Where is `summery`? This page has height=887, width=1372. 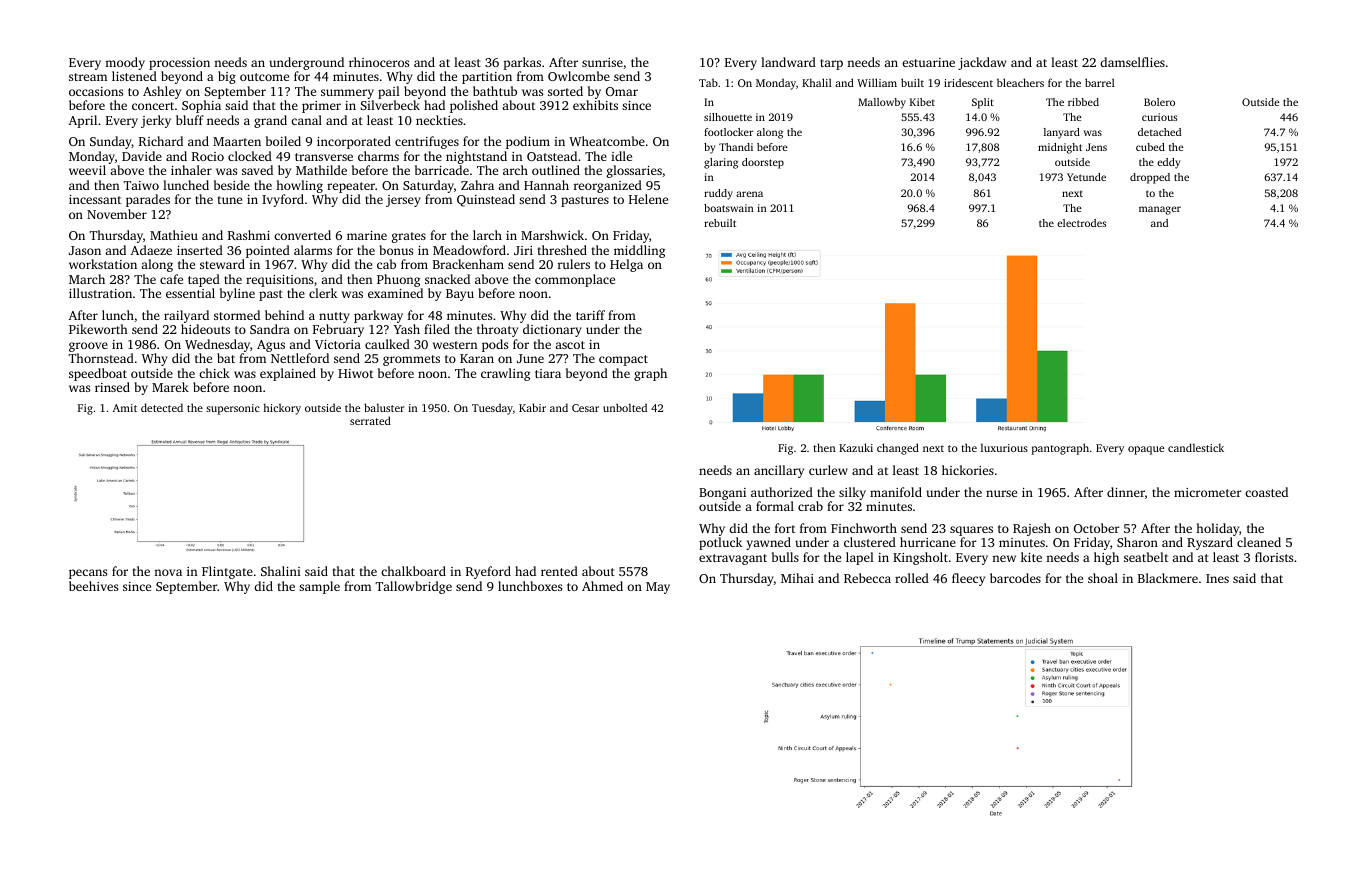
summery is located at coordinates (347, 94).
